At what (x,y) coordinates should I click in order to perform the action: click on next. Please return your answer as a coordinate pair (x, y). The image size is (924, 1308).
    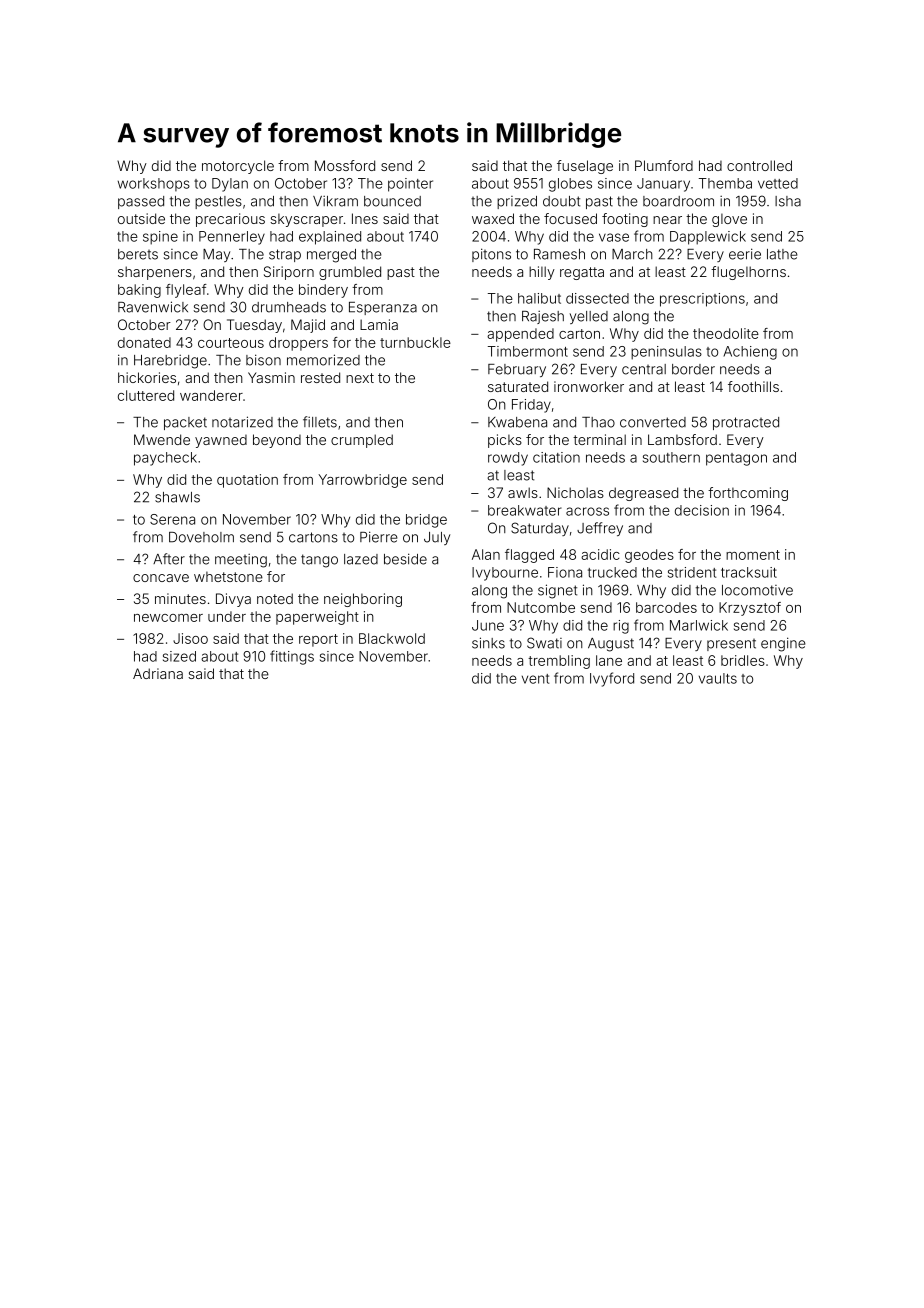
    Looking at the image, I should click on (360, 378).
